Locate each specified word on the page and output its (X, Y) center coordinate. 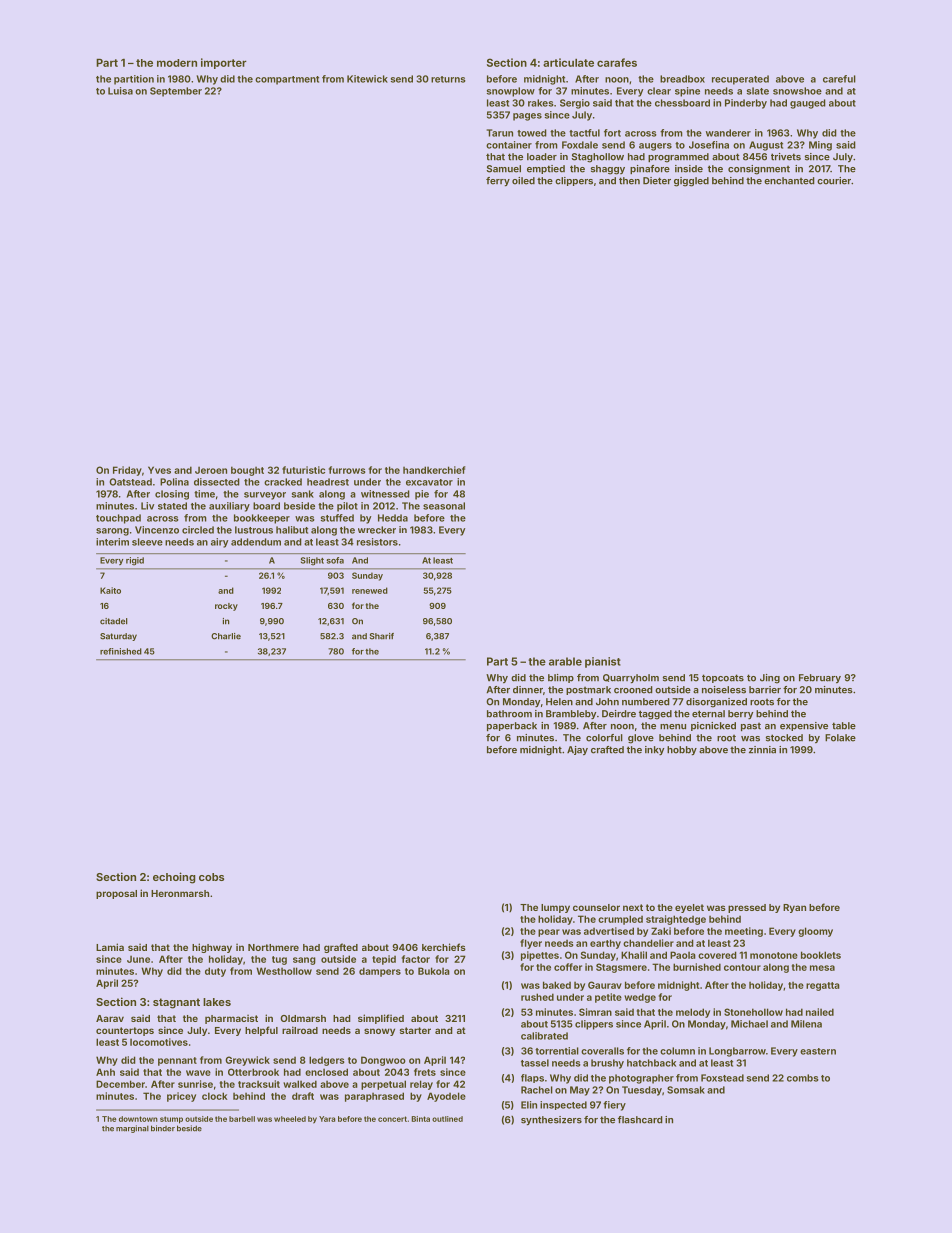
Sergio (575, 104)
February (820, 679)
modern (177, 63)
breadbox (682, 79)
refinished (121, 651)
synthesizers (551, 1121)
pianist (603, 662)
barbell (242, 1119)
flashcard (640, 1120)
